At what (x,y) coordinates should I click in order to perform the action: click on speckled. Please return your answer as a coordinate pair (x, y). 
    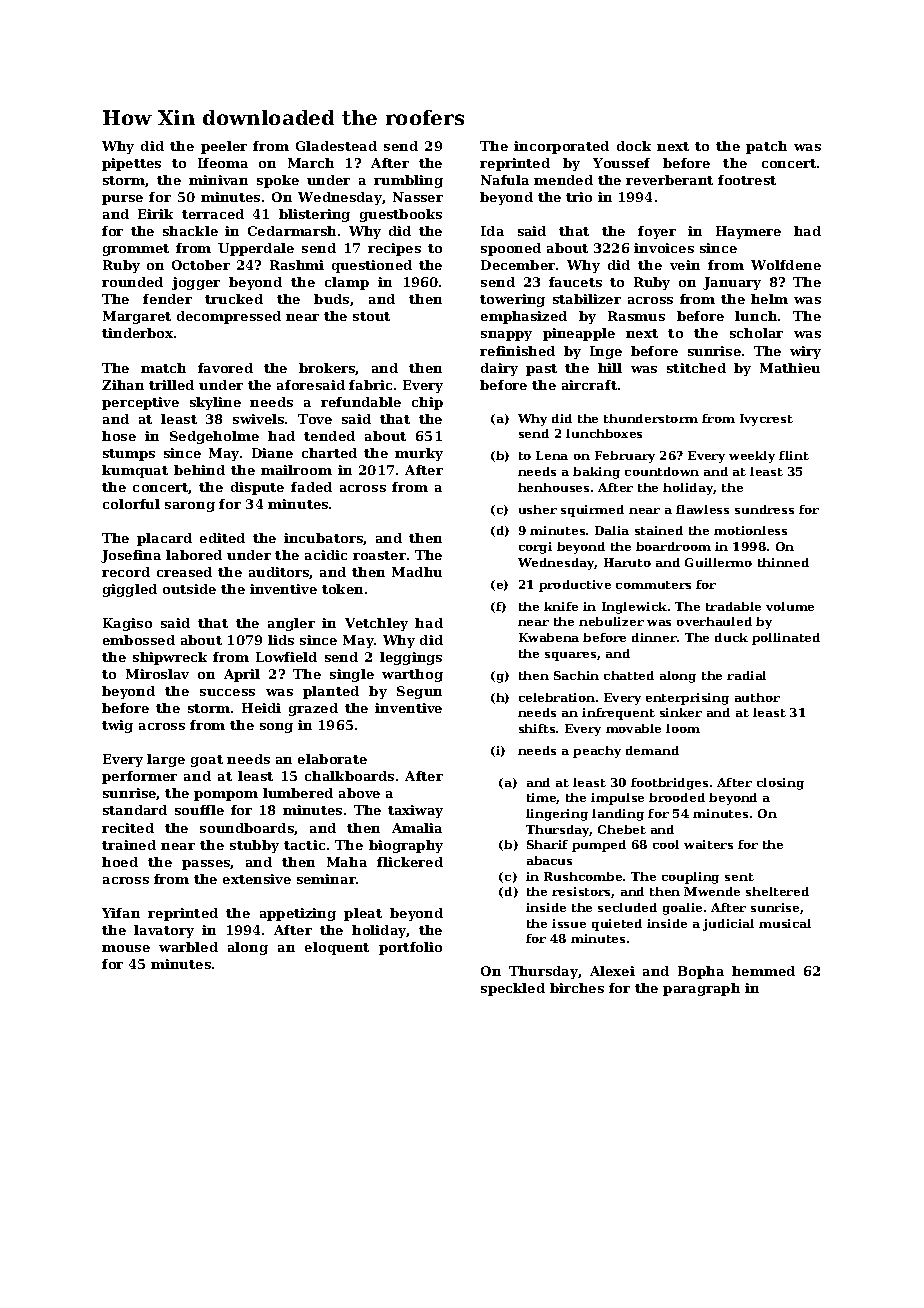
    Looking at the image, I should click on (513, 989).
